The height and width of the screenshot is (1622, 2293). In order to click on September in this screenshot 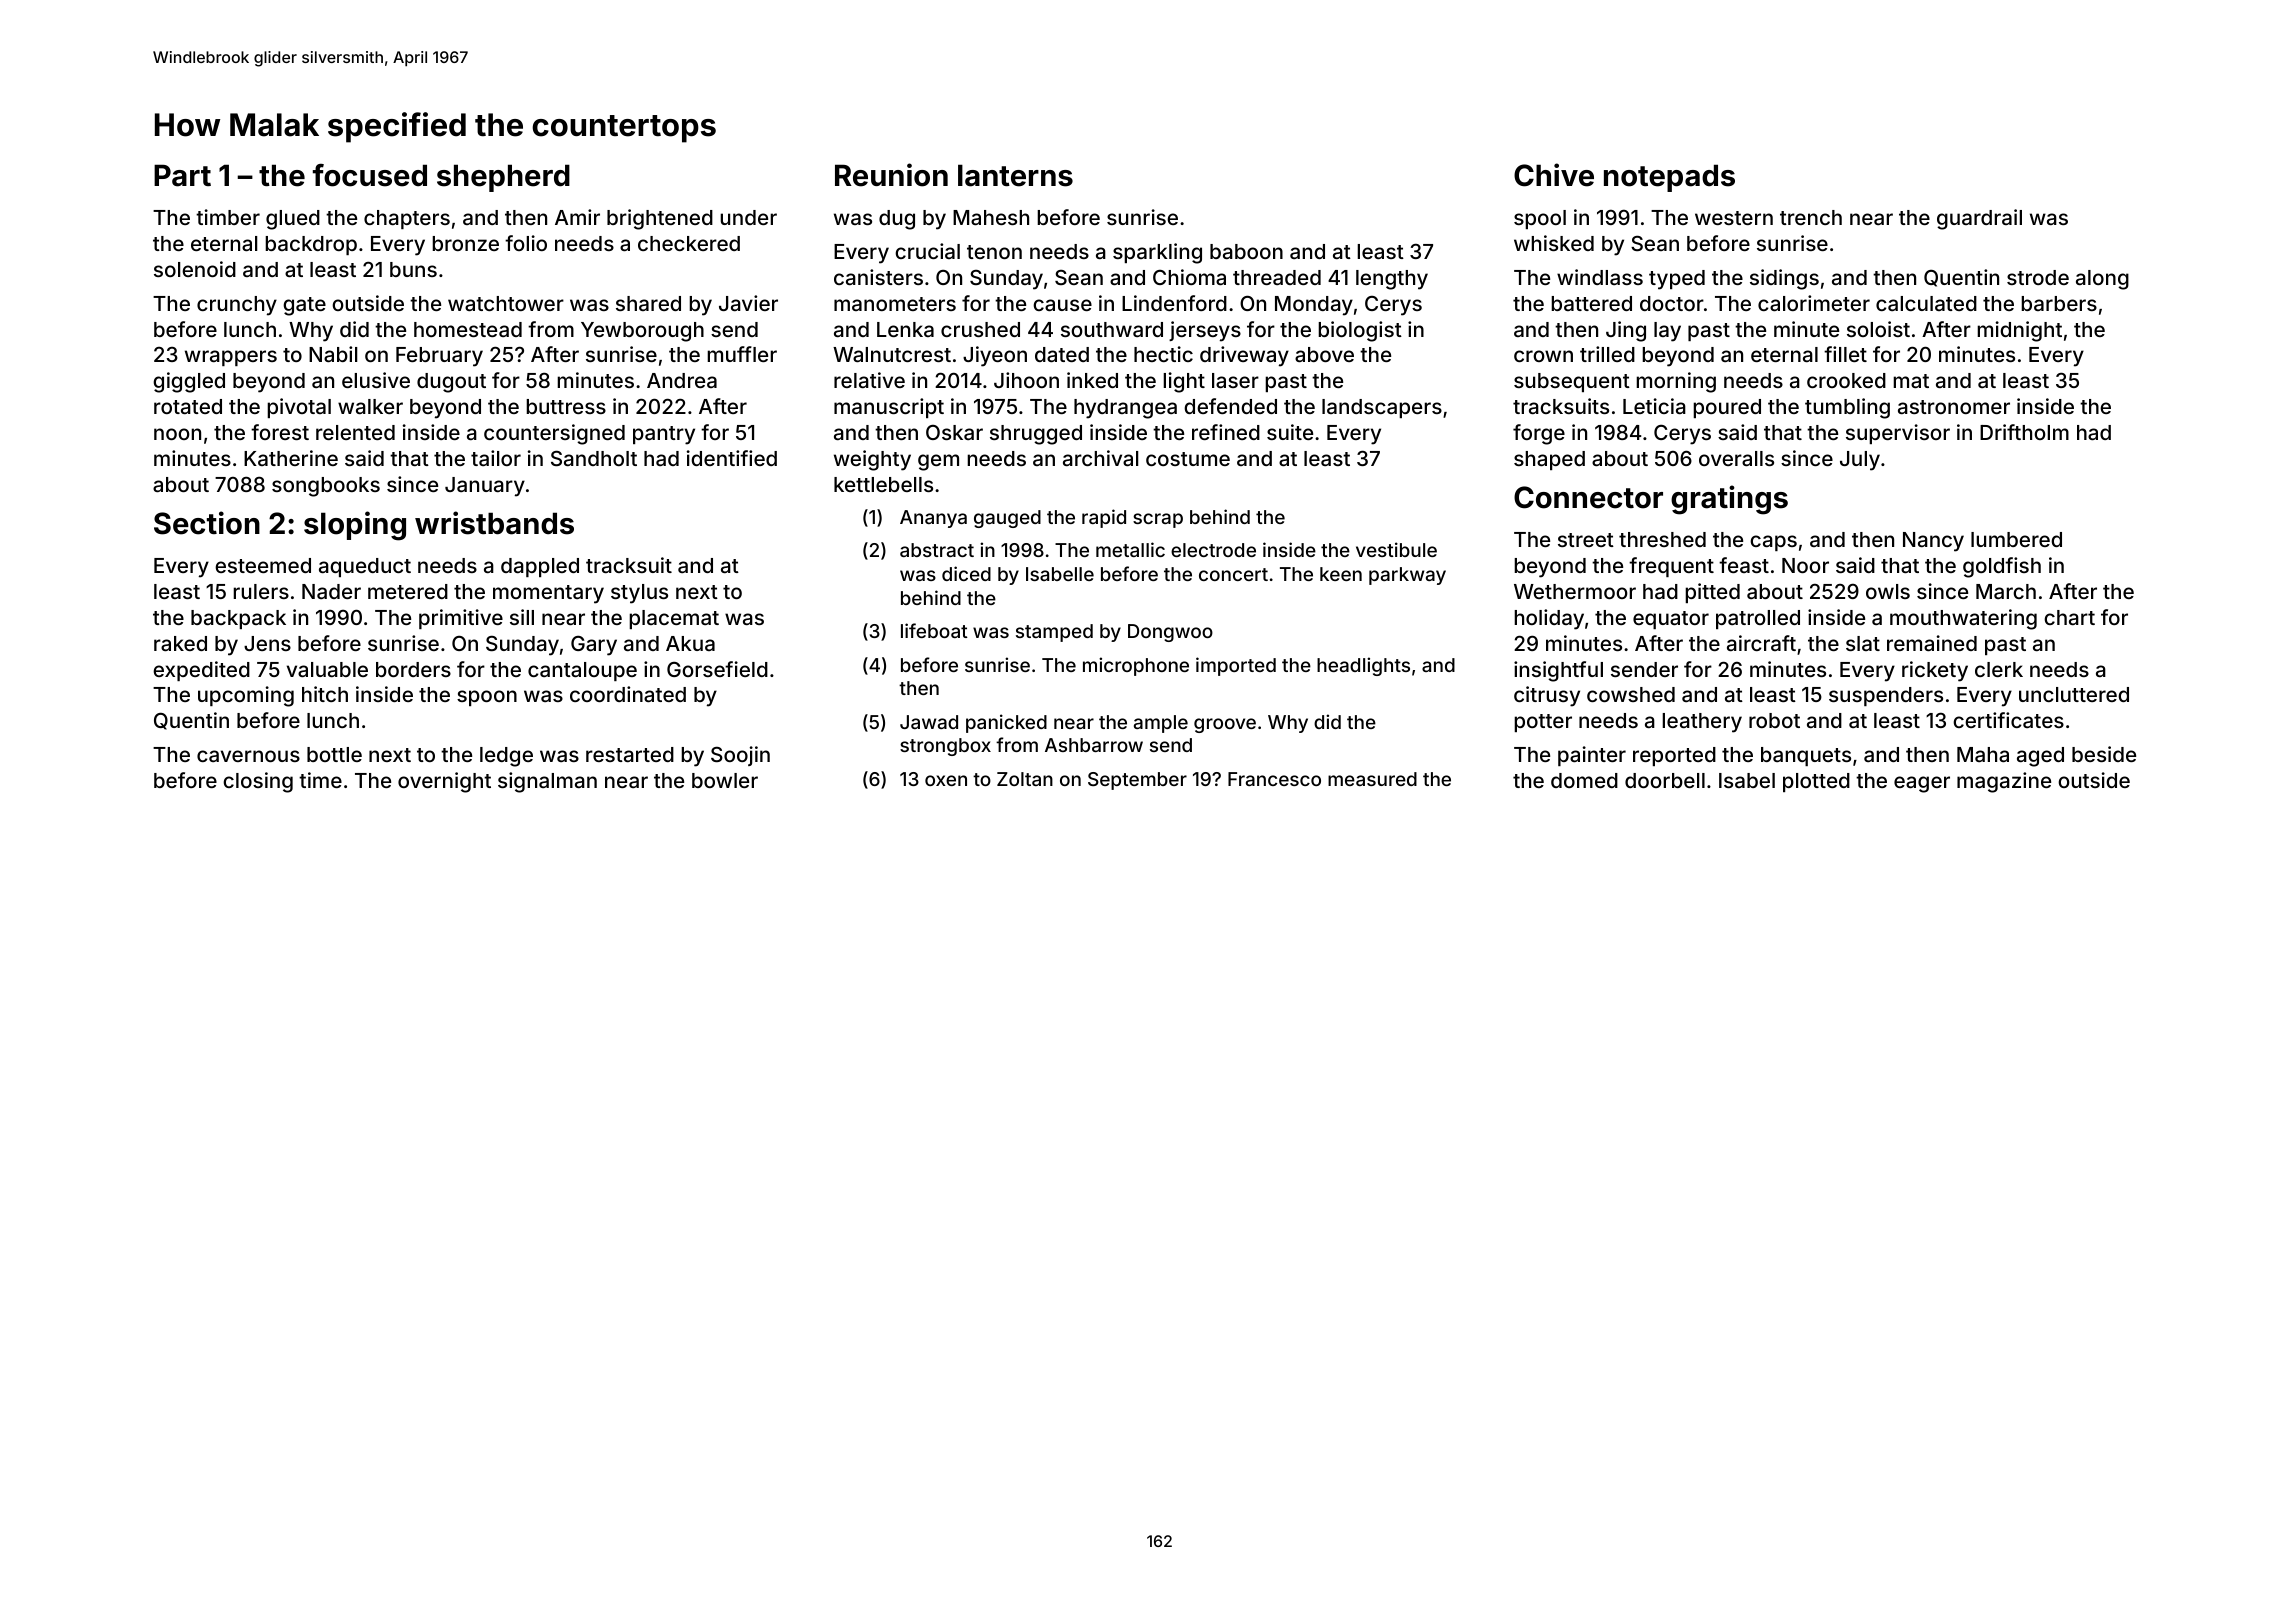, I will do `click(1137, 781)`.
